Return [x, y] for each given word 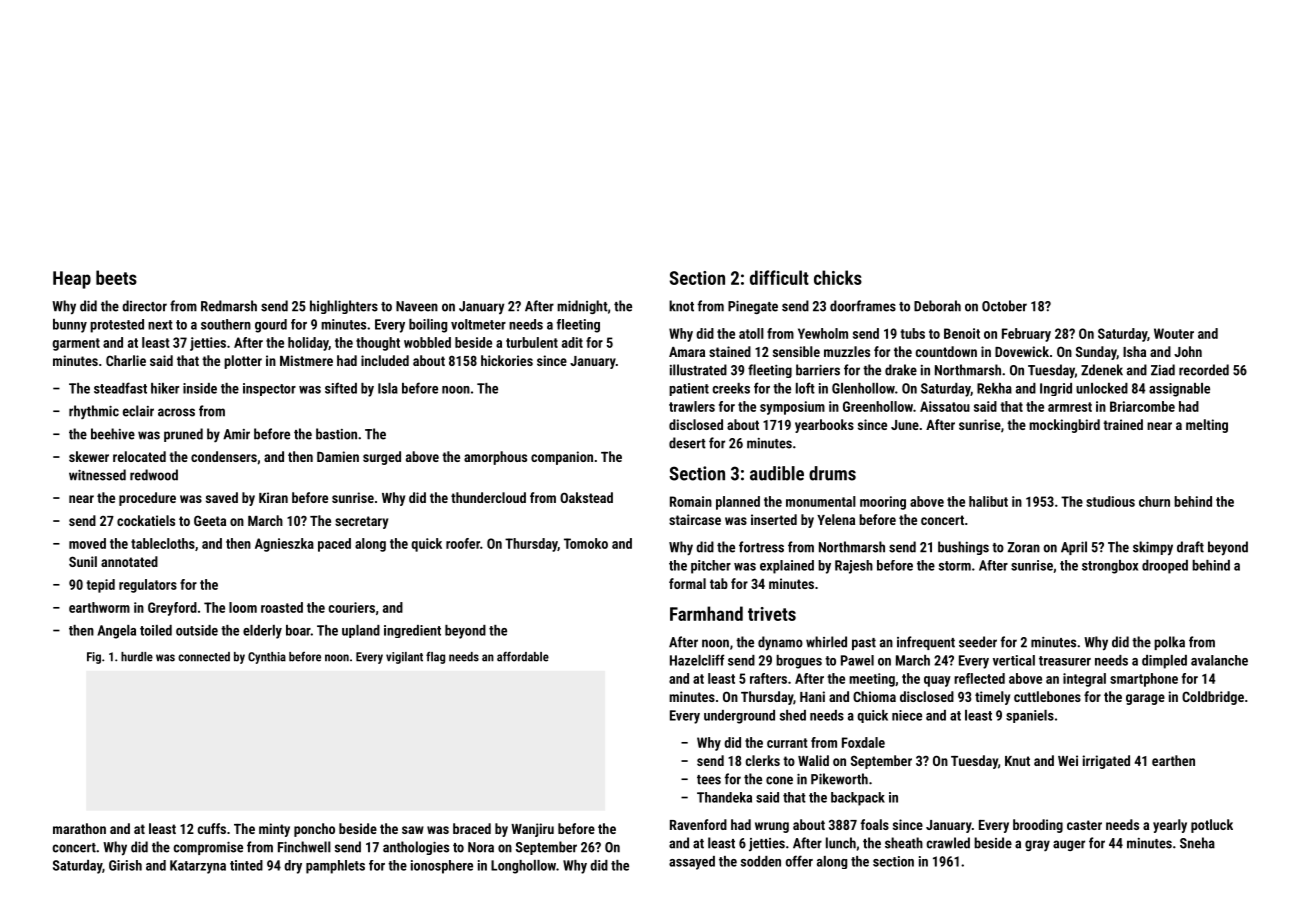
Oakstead [586, 497]
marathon [79, 828]
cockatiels [146, 520]
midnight [582, 307]
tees [709, 780]
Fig [94, 658]
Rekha [994, 388]
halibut [988, 501]
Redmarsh [229, 306]
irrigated [1106, 762]
